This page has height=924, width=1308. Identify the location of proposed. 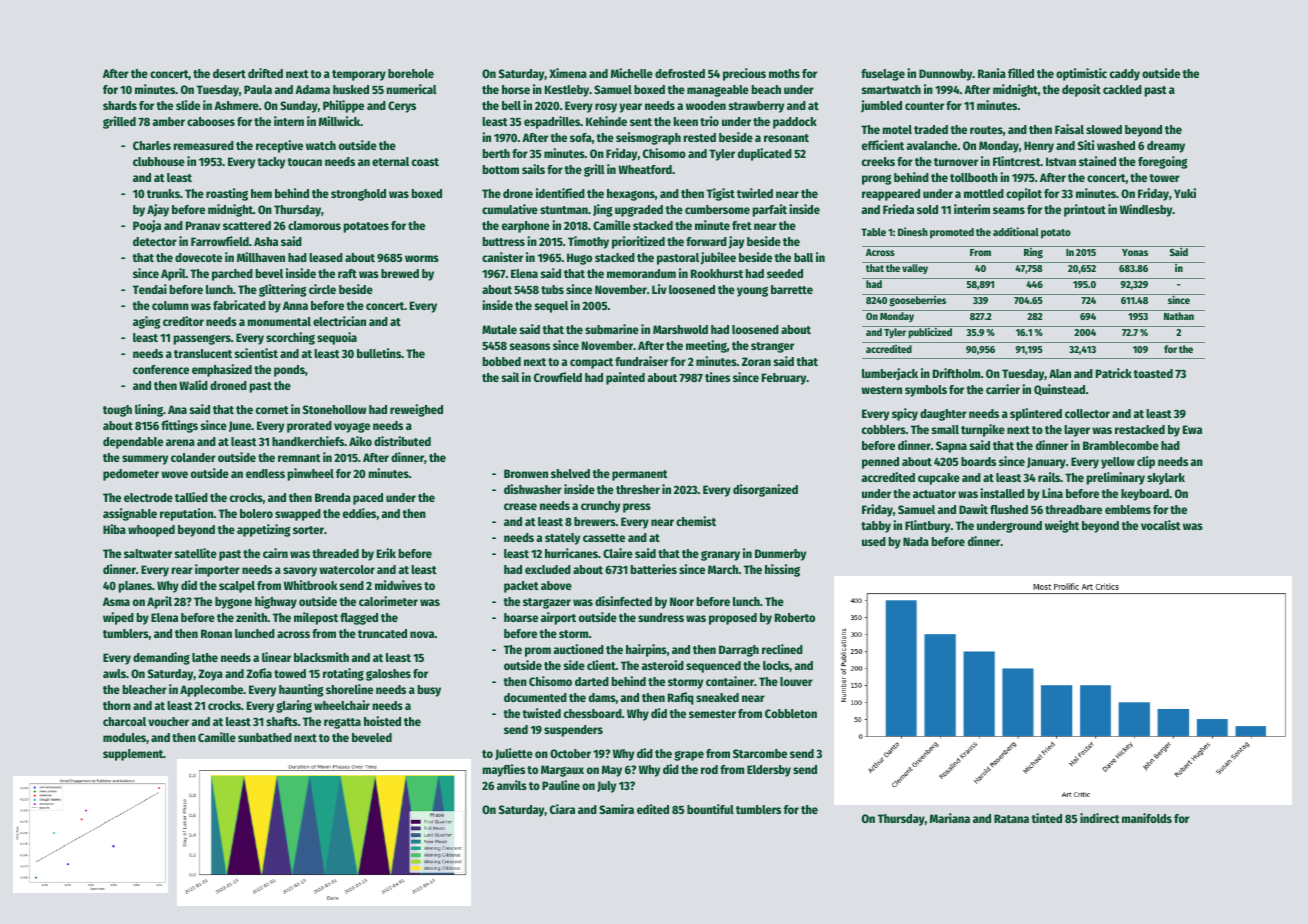
(733, 619).
